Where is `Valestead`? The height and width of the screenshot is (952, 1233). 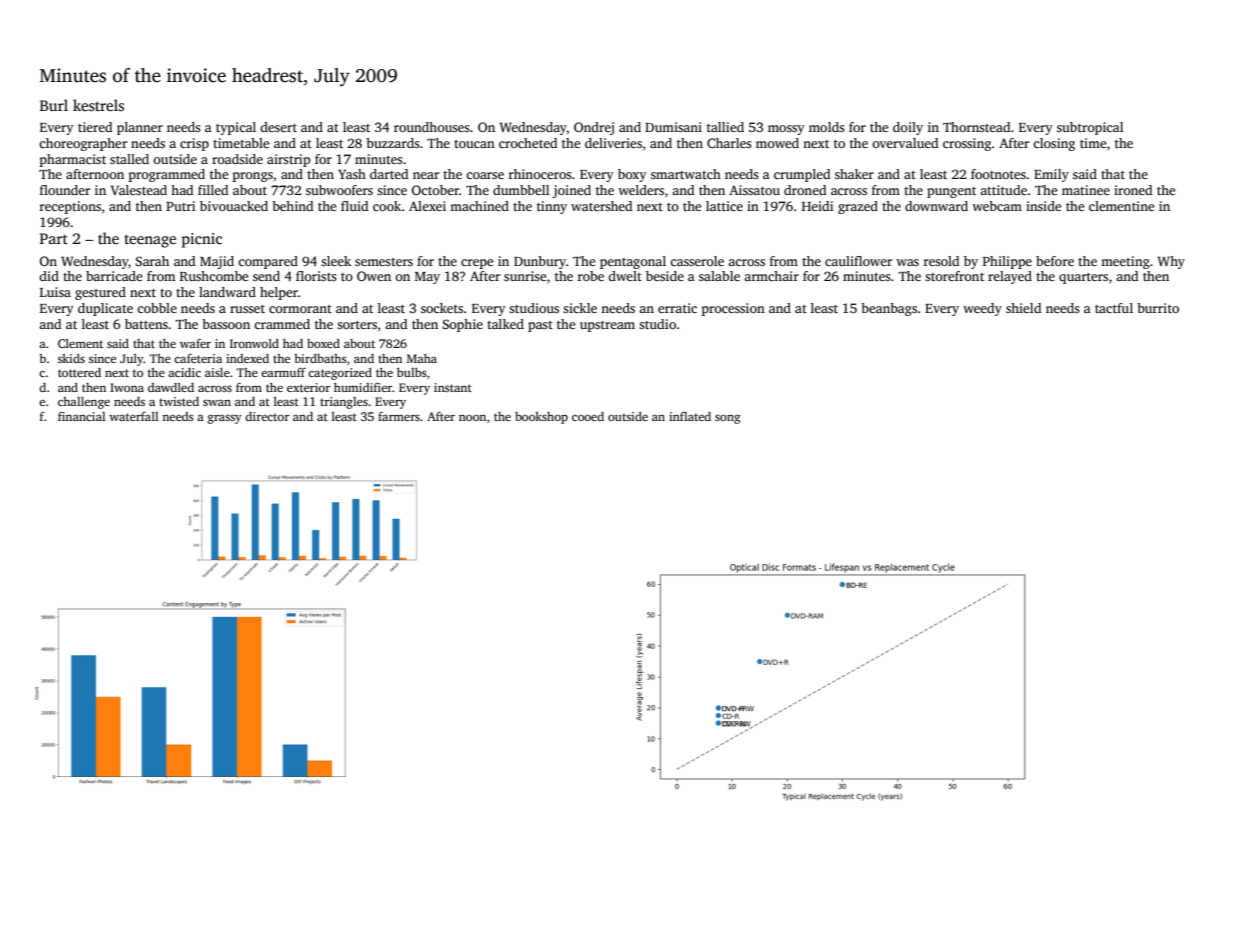
Valestead is located at coordinates (139, 190).
